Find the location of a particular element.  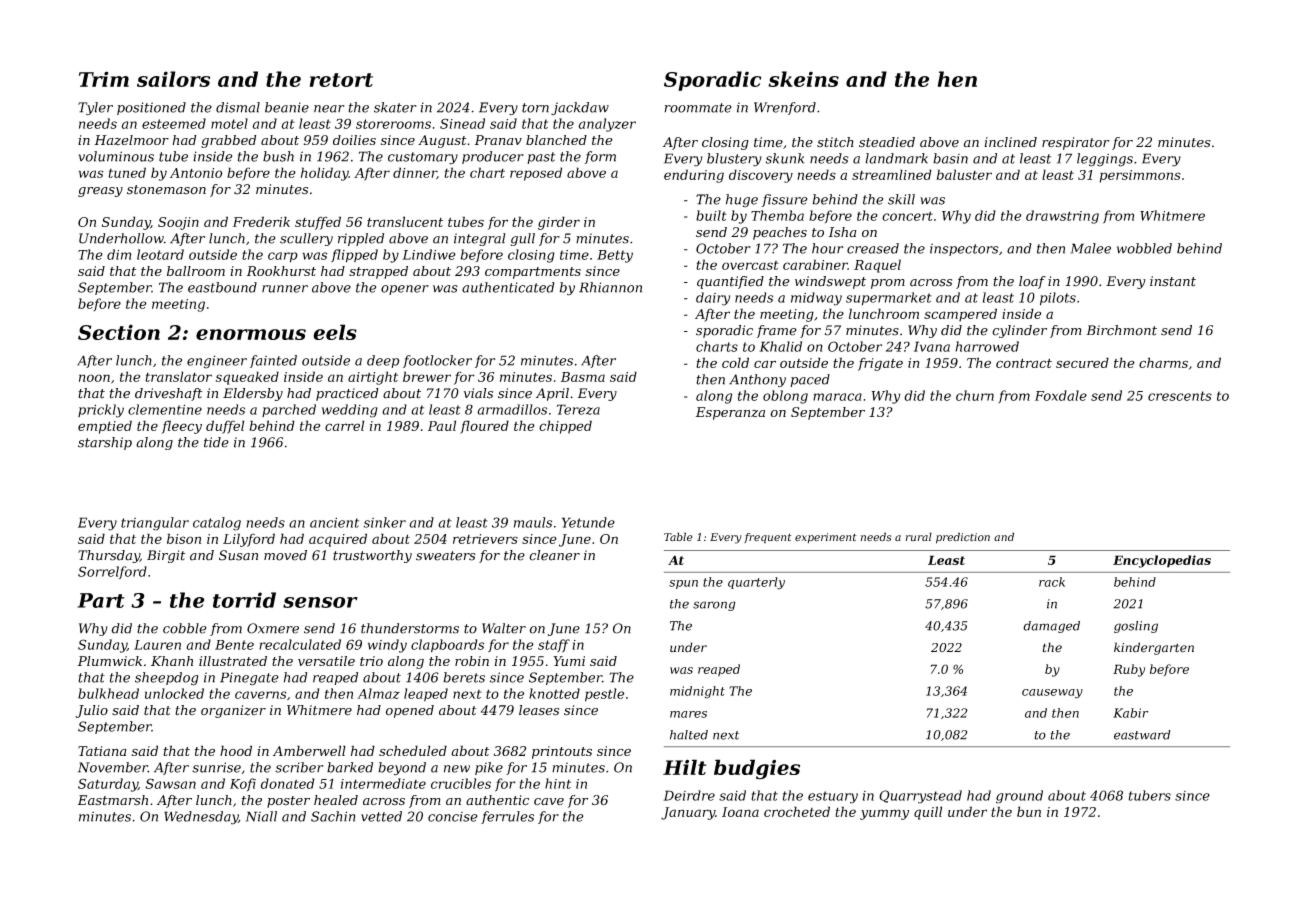

experiment is located at coordinates (826, 538).
